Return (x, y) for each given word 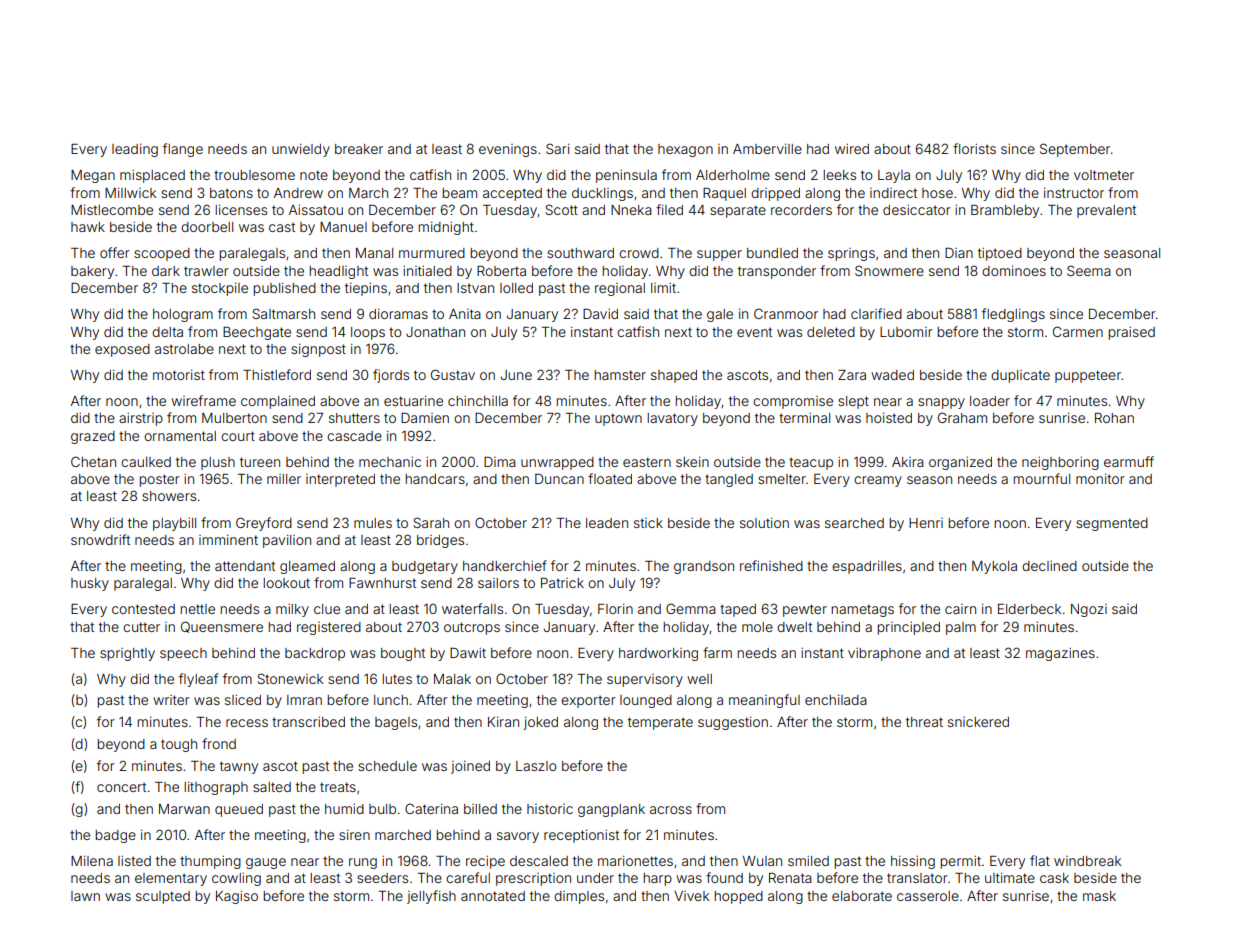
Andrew (298, 193)
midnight (446, 228)
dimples (579, 897)
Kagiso (237, 897)
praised (1131, 333)
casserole (928, 896)
